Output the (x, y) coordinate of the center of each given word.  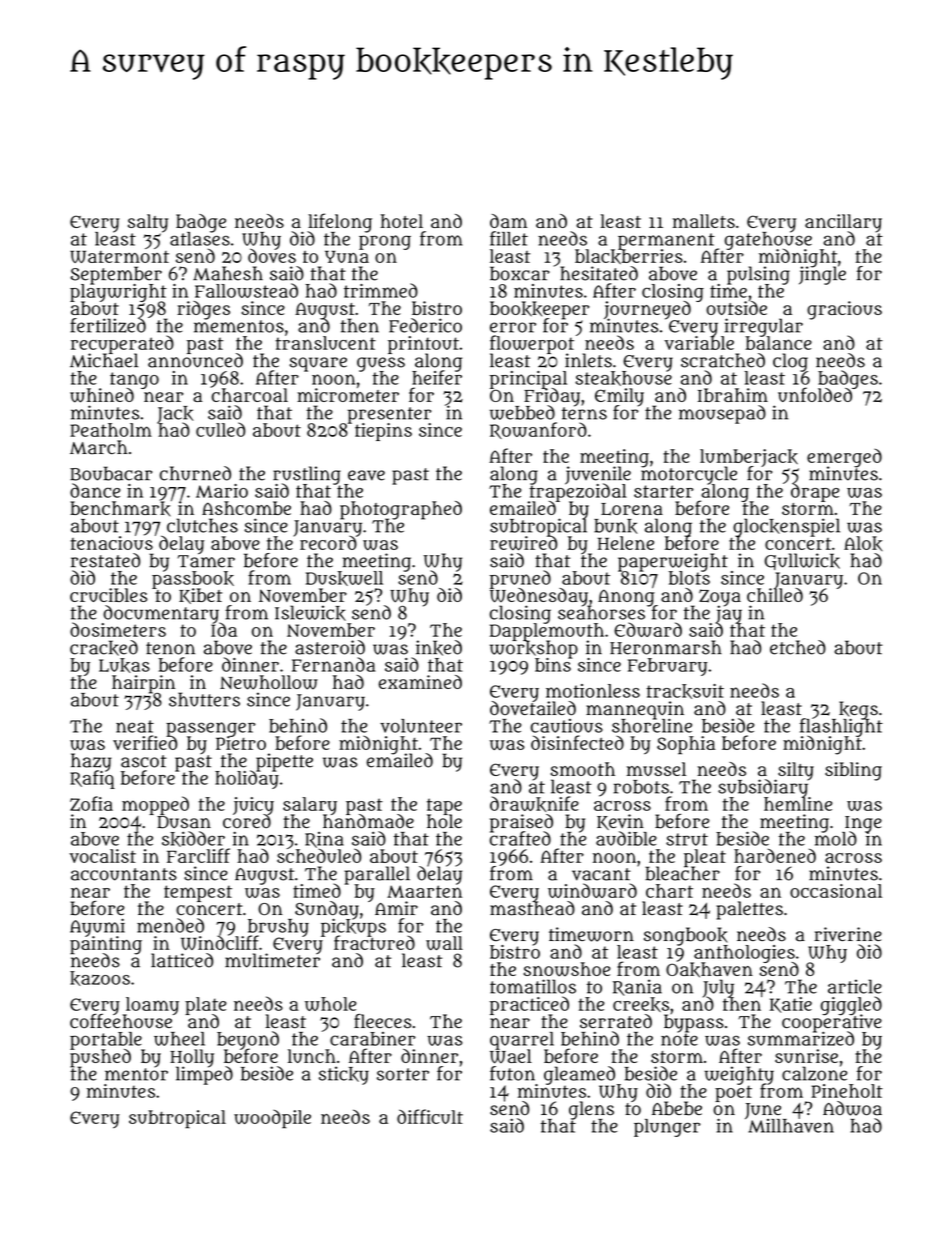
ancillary (843, 223)
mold (836, 839)
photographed (401, 510)
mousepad (722, 414)
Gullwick (802, 561)
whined (102, 395)
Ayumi (97, 927)
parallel (377, 875)
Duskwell (344, 578)
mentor (136, 1074)
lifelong (339, 222)
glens (591, 1110)
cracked (104, 648)
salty (148, 223)
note (679, 1039)
